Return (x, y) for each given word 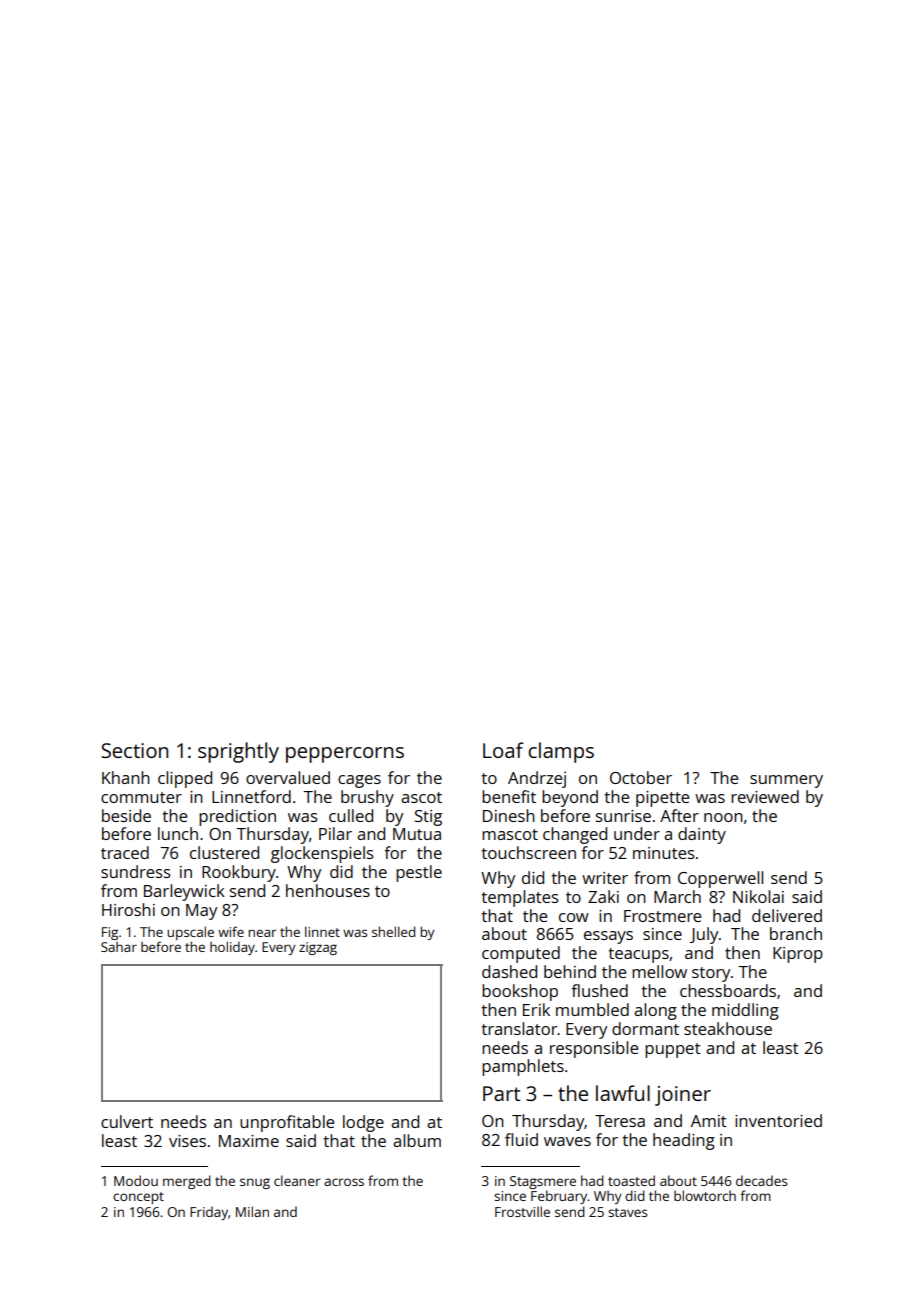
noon (723, 817)
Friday (209, 1213)
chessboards (728, 990)
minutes (663, 853)
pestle (419, 873)
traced (125, 852)
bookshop (520, 992)
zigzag (318, 948)
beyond (570, 798)
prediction (237, 817)
